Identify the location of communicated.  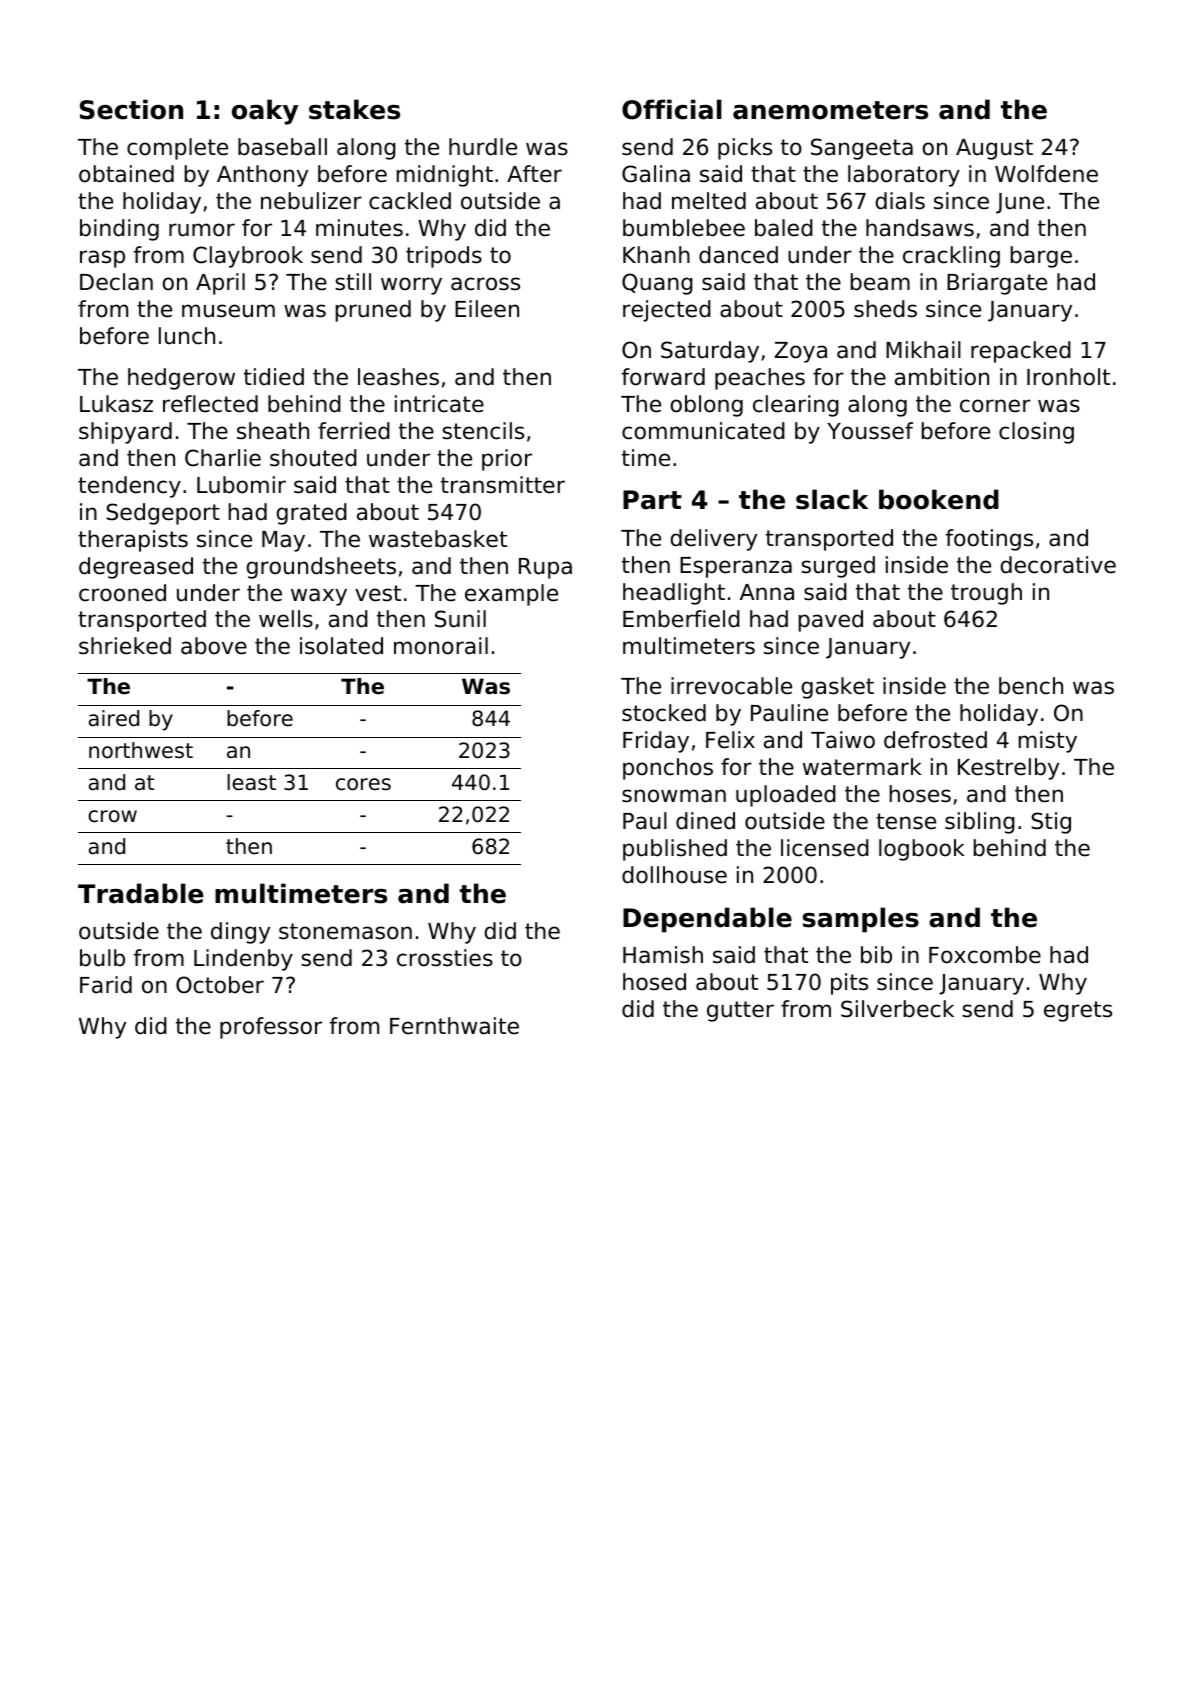
(703, 431).
